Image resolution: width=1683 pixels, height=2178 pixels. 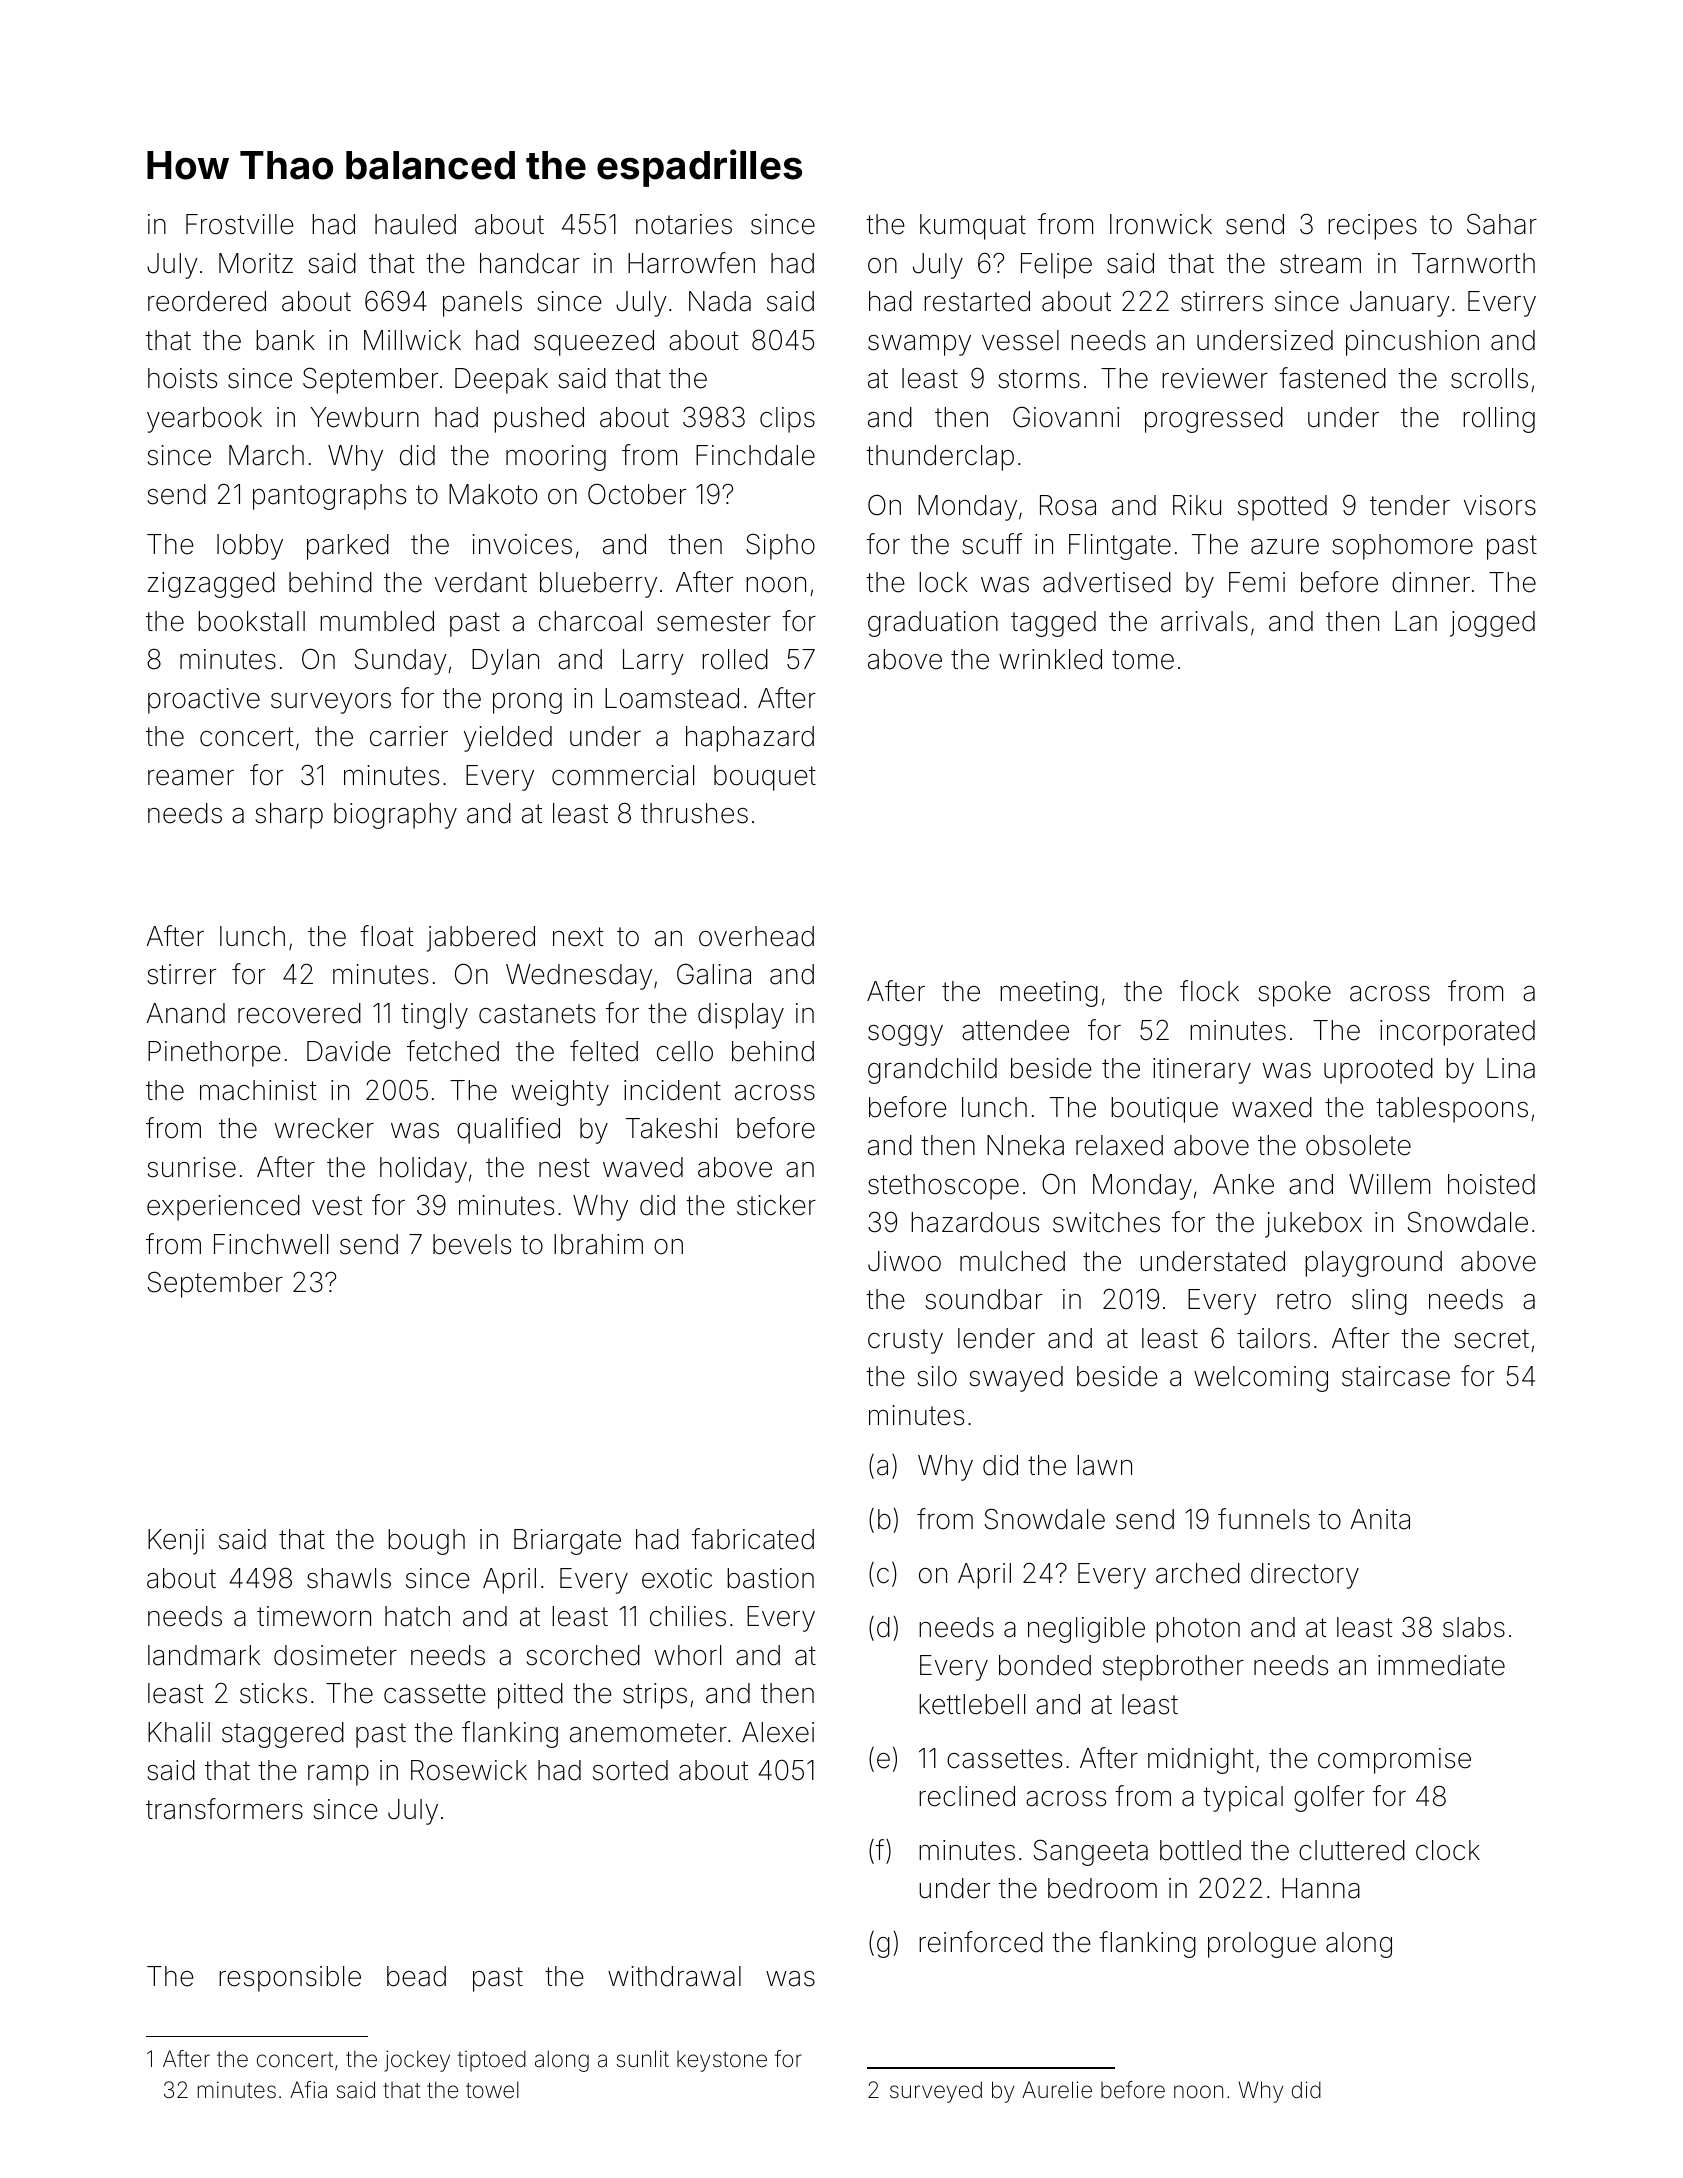 What do you see at coordinates (308, 2090) in the document?
I see `Afia` at bounding box center [308, 2090].
